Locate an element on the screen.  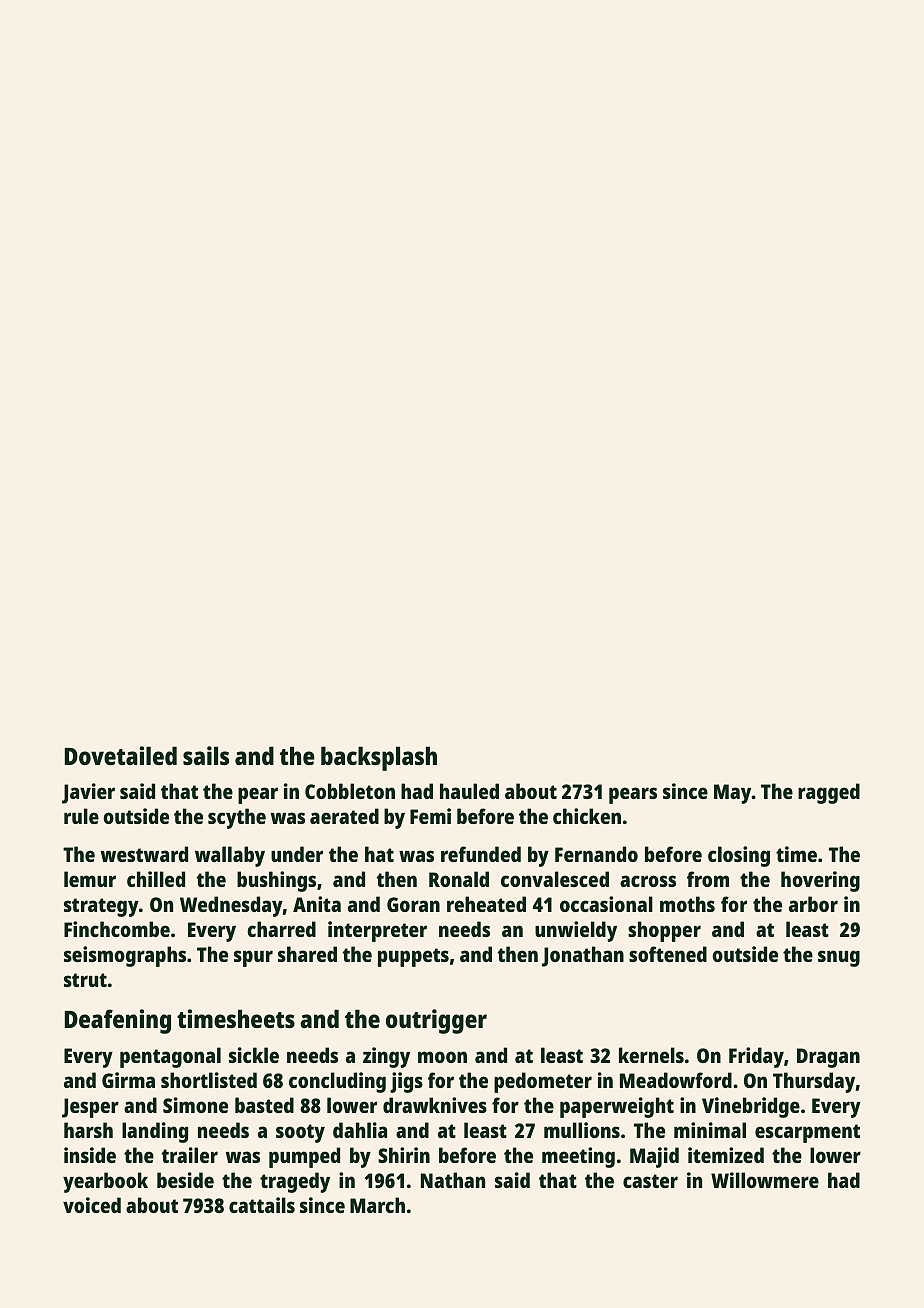
Deafening is located at coordinates (118, 1021).
